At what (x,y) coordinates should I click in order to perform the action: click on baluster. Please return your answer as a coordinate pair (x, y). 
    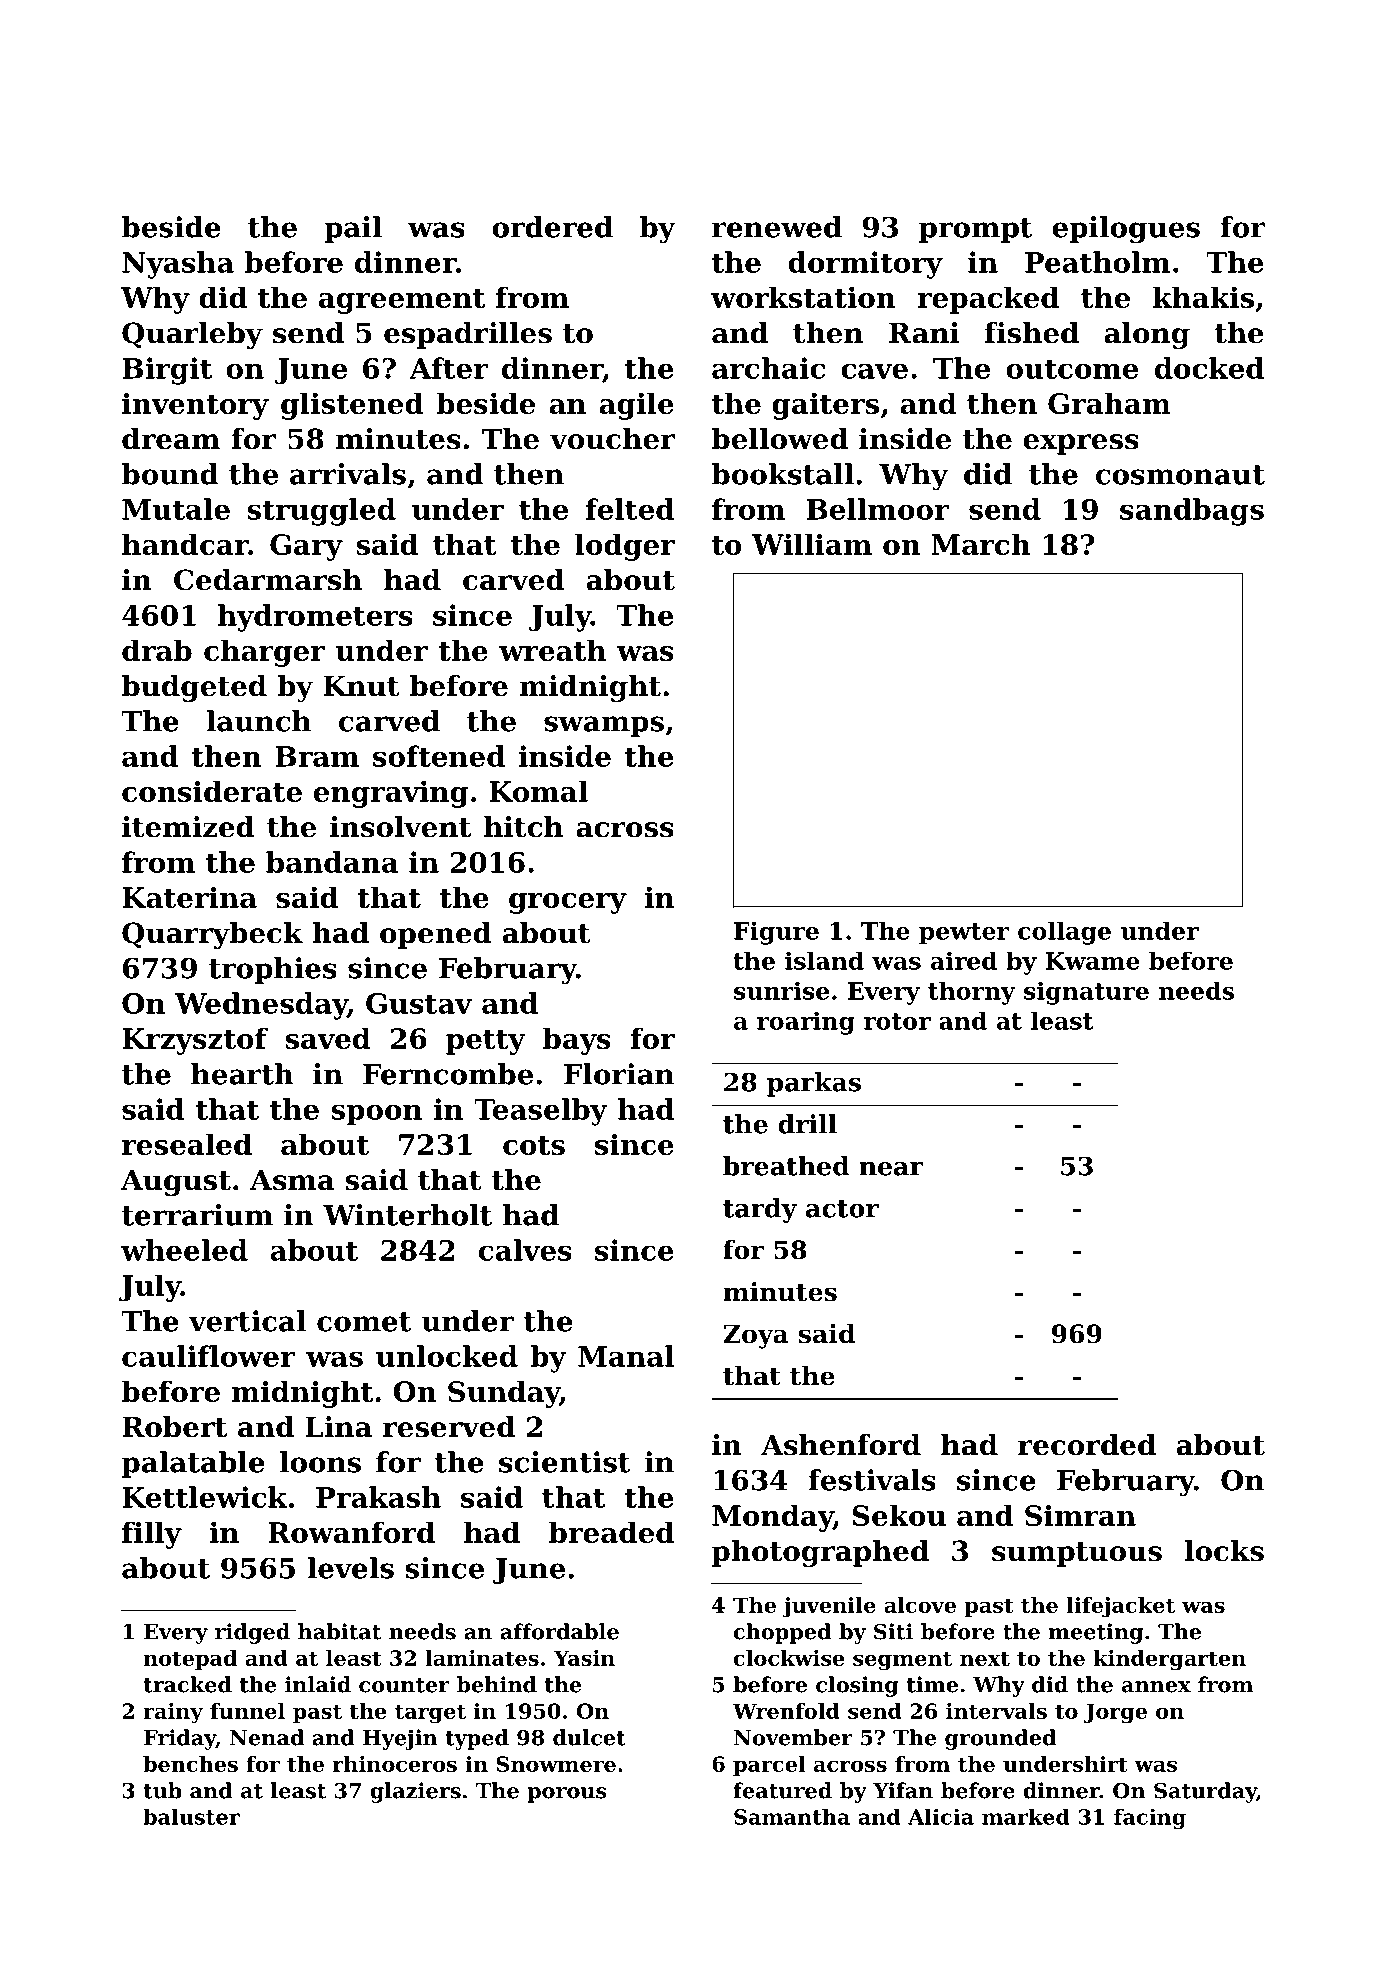
    Looking at the image, I should click on (191, 1817).
